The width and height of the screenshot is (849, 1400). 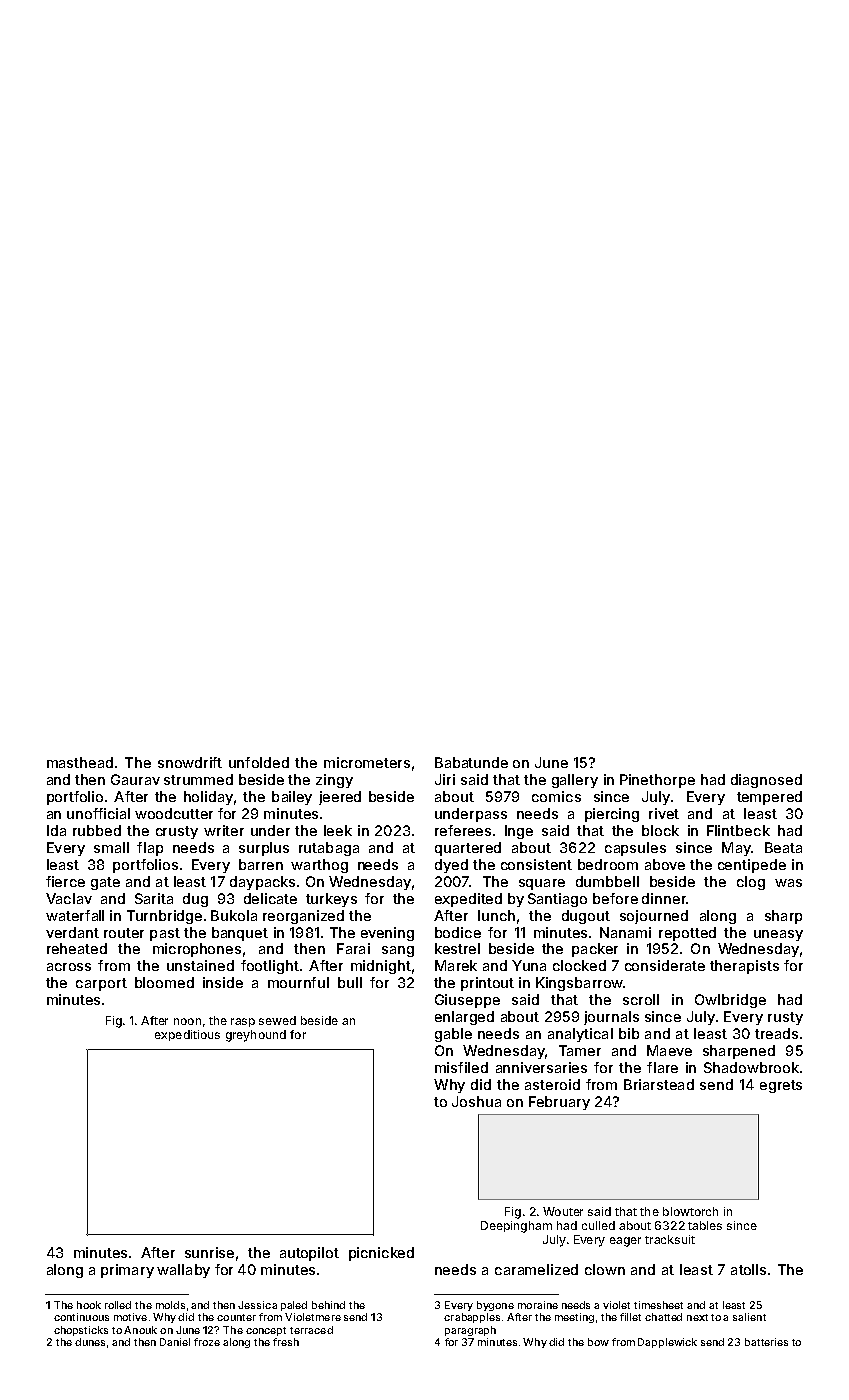 I want to click on February, so click(x=559, y=1103).
